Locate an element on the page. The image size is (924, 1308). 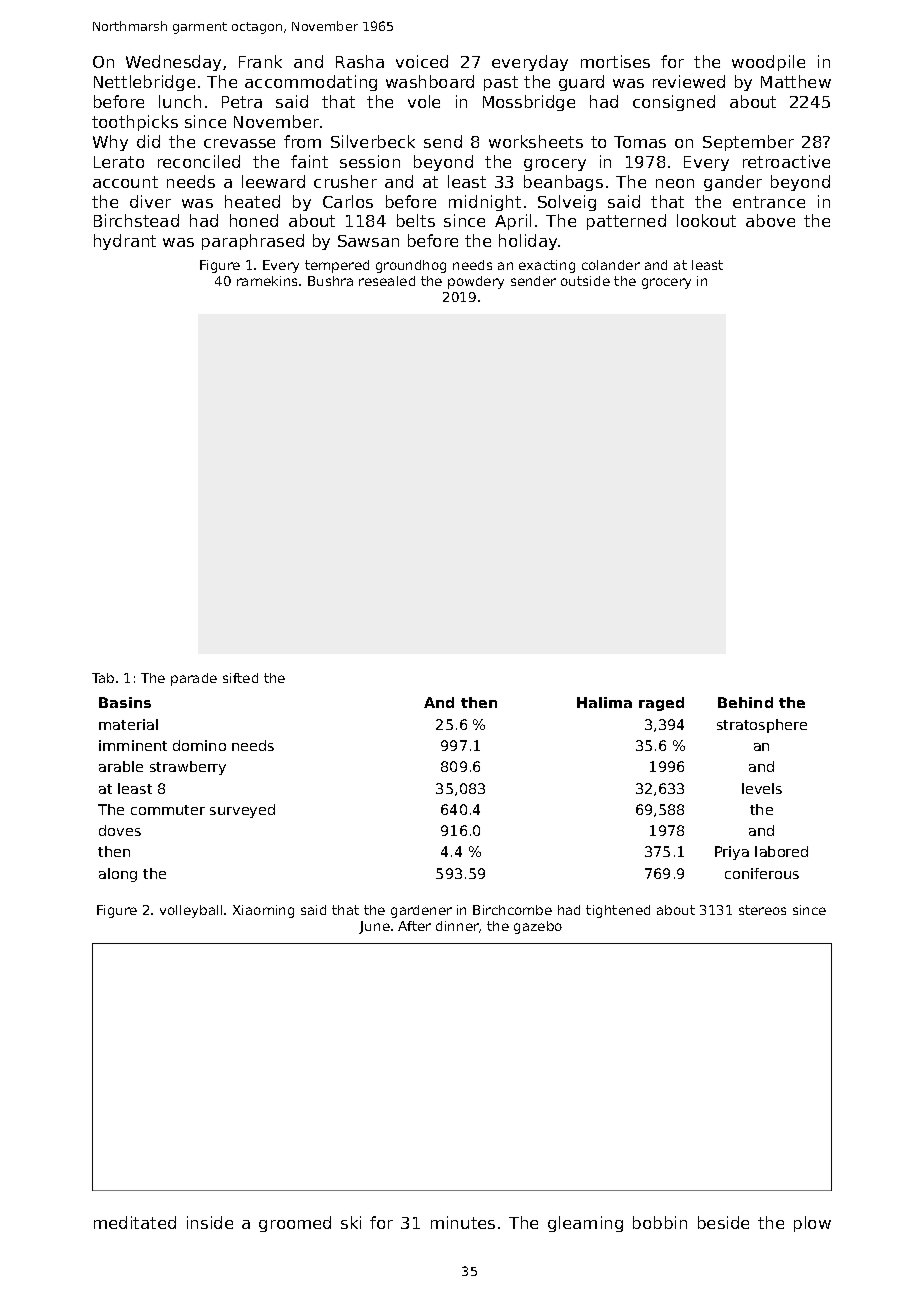
meditated is located at coordinates (135, 1222).
